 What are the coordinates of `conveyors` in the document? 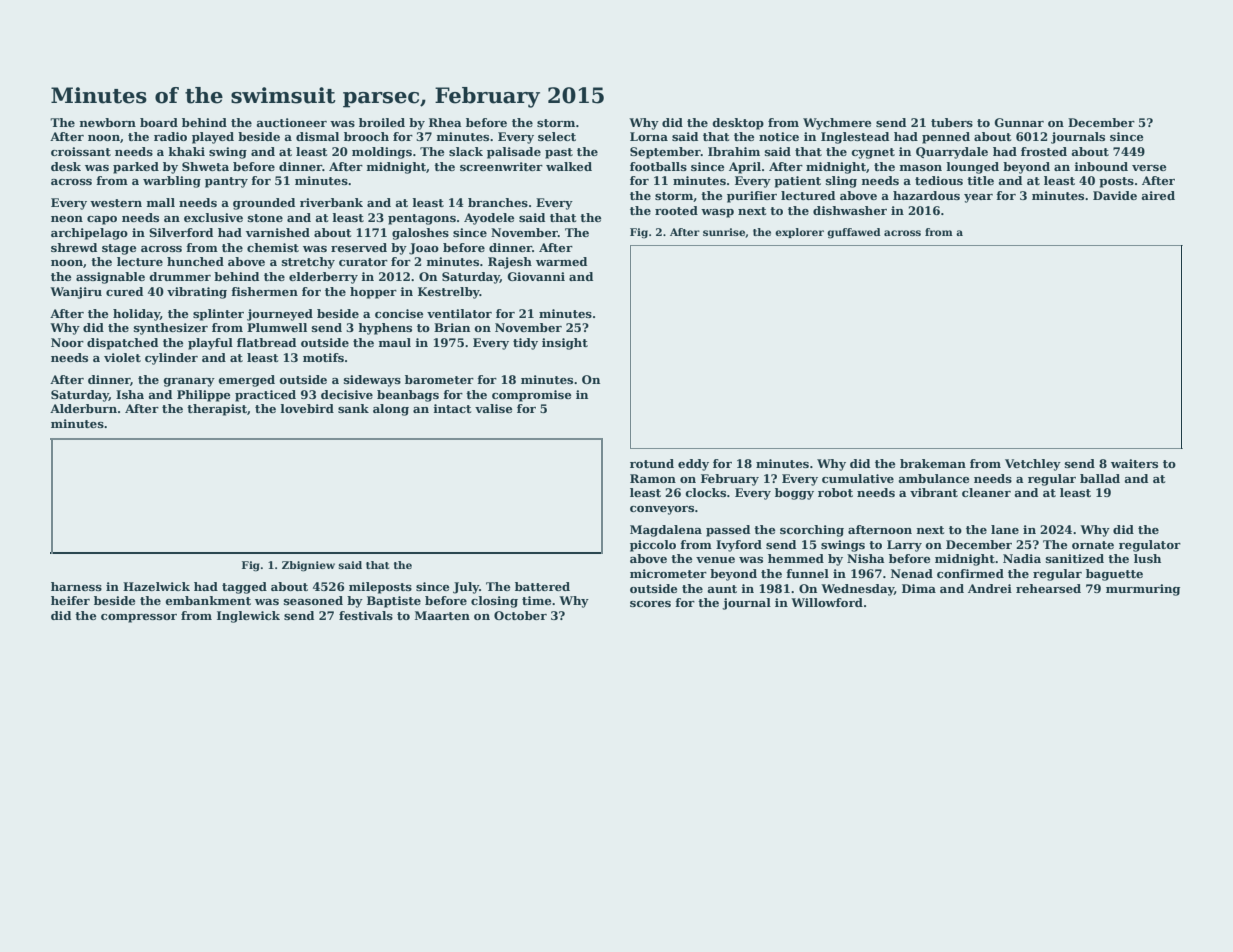 It's located at (662, 510).
